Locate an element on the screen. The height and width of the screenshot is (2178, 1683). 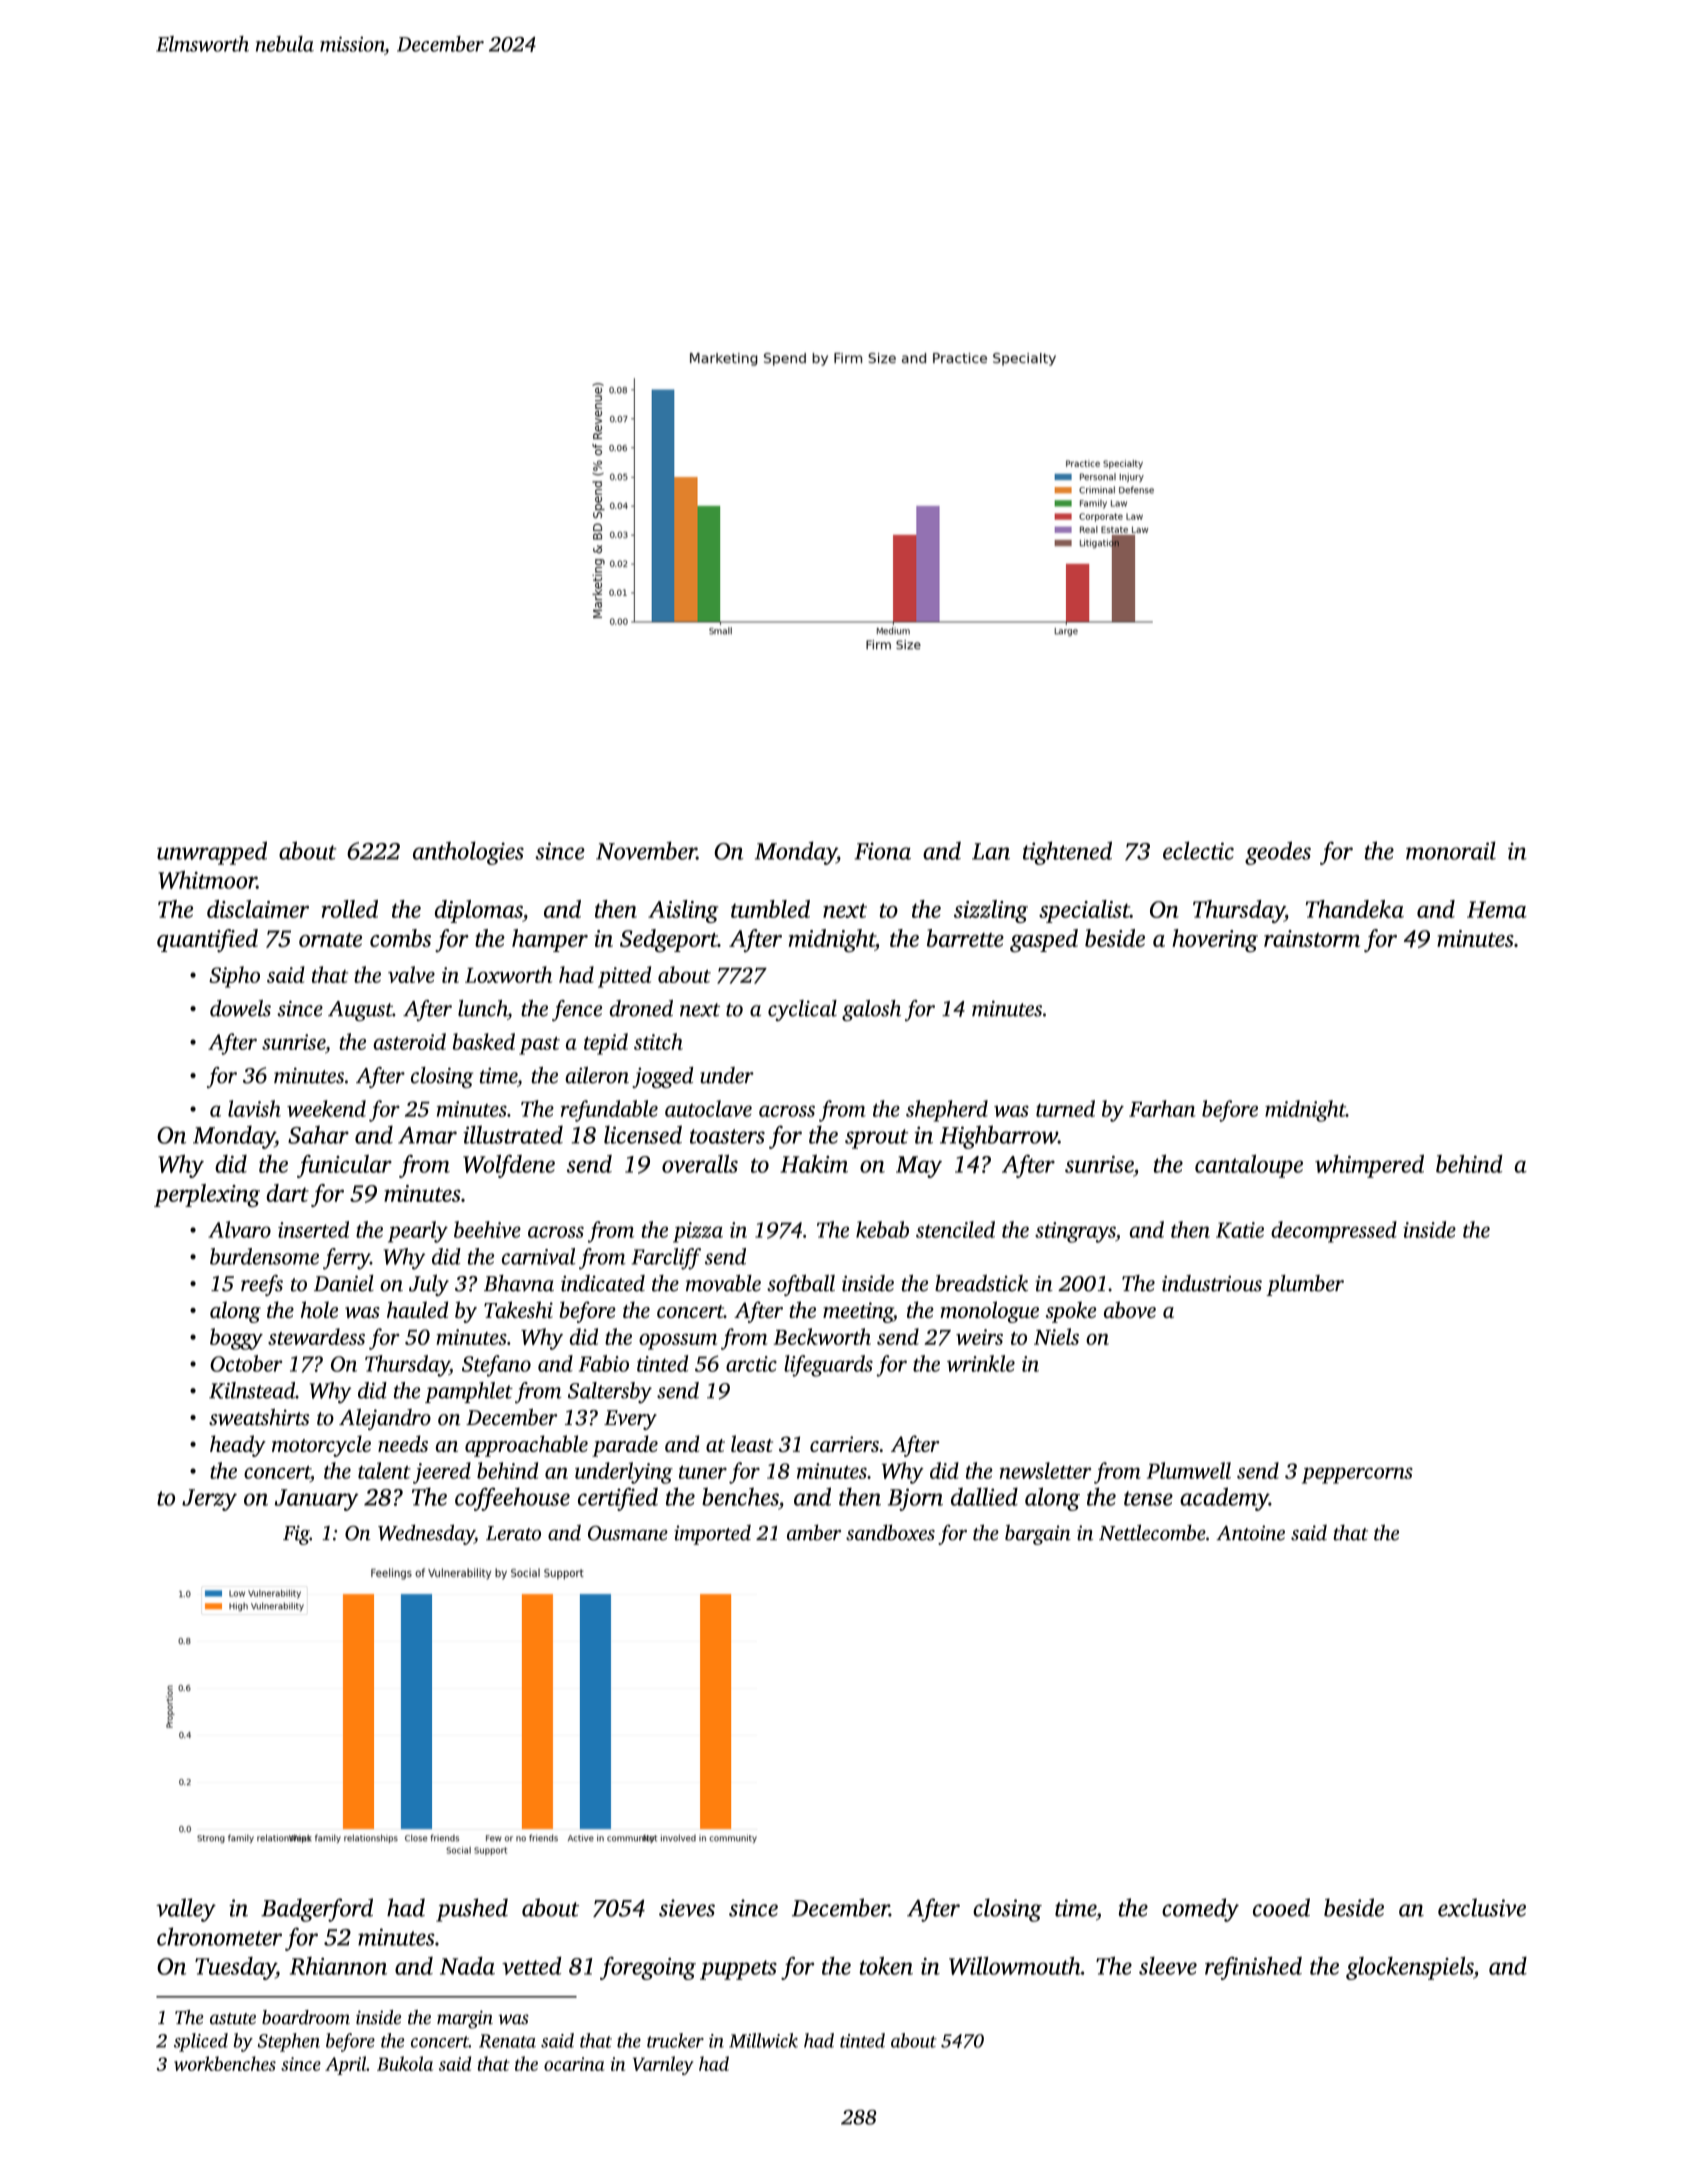
peppercorns is located at coordinates (1357, 1475).
